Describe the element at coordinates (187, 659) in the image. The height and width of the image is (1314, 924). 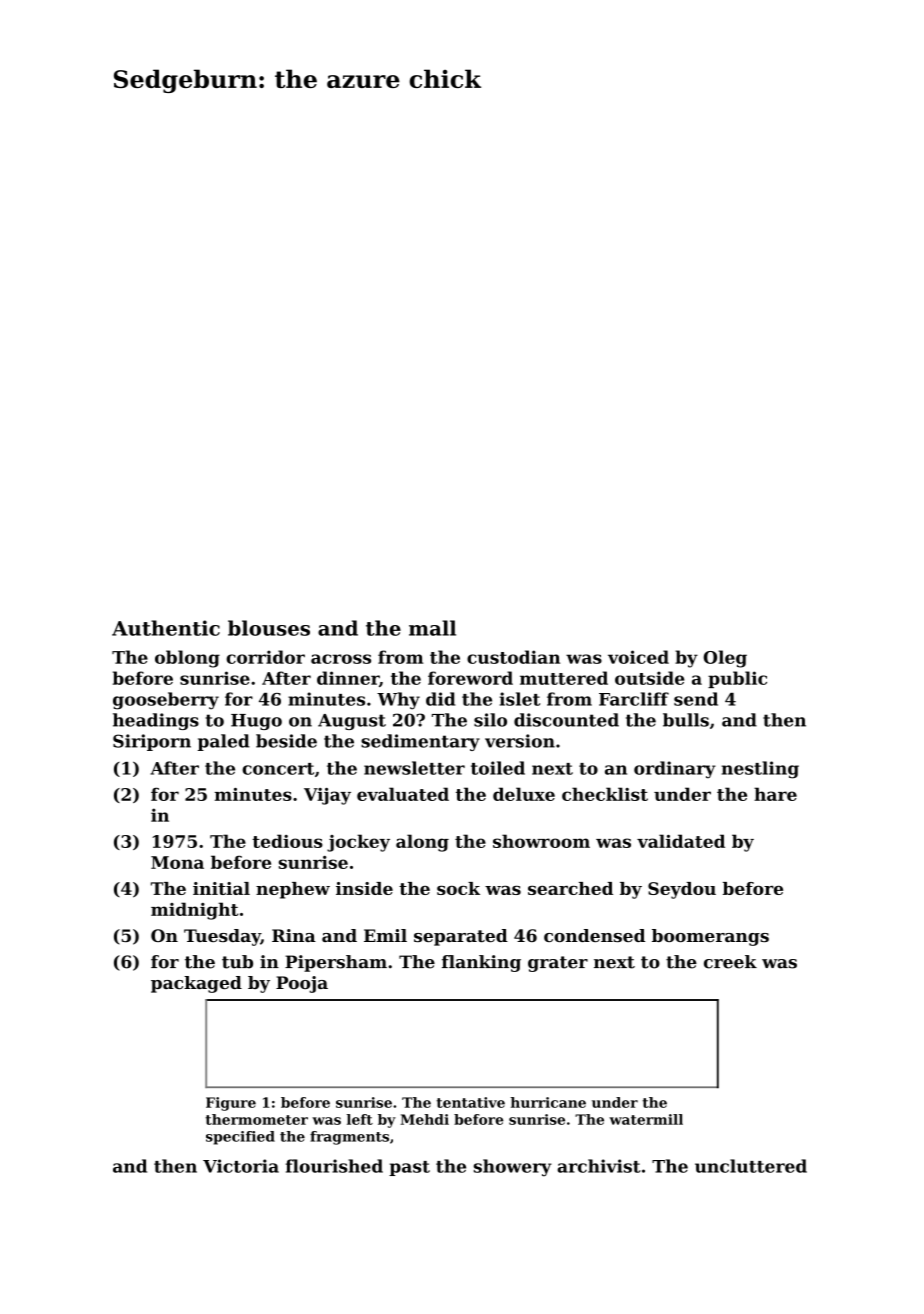
I see `oblong` at that location.
